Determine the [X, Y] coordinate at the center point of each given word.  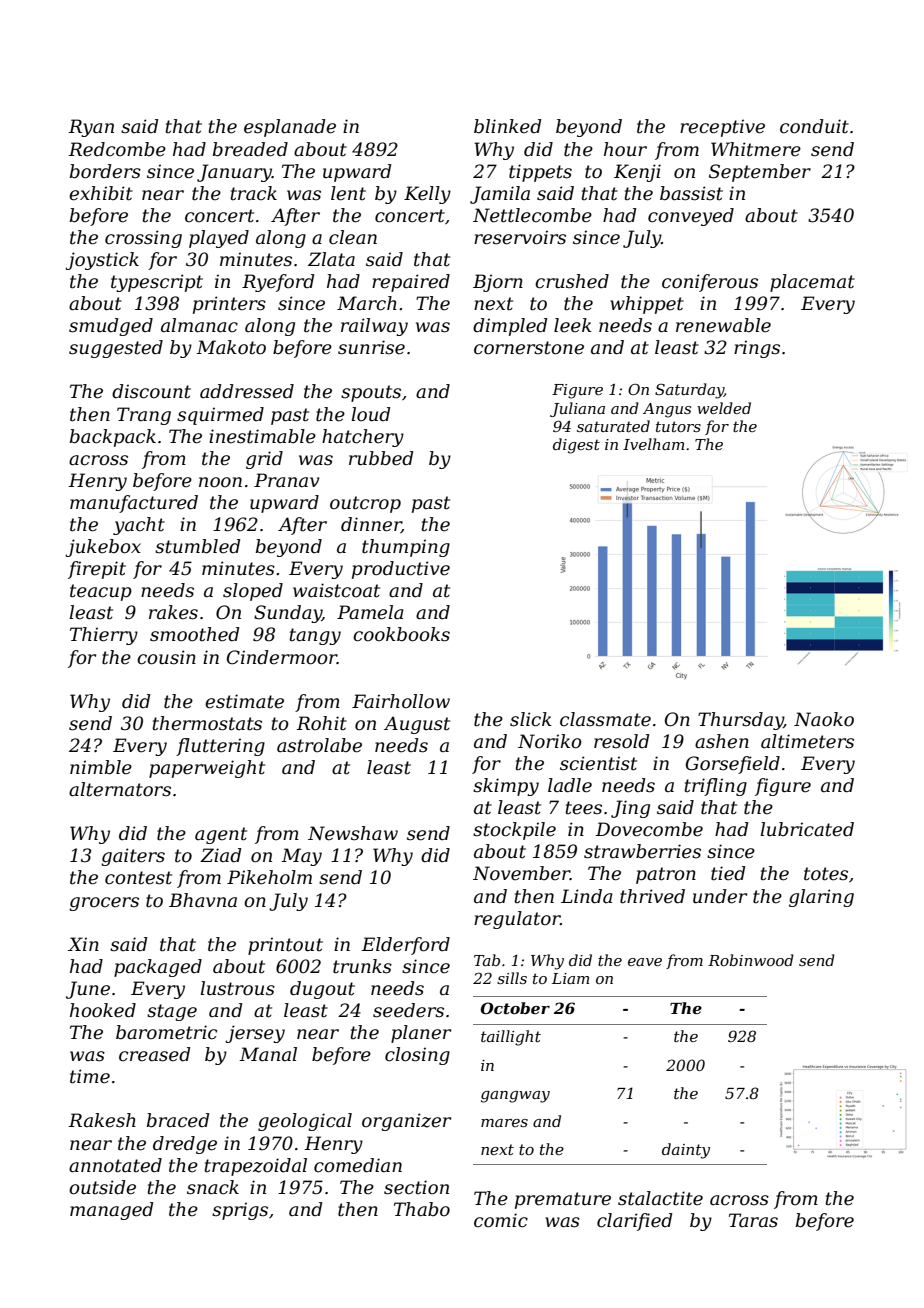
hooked [103, 1010]
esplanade [290, 128]
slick [531, 719]
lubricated [807, 829]
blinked [507, 126]
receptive [722, 128]
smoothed [194, 634]
